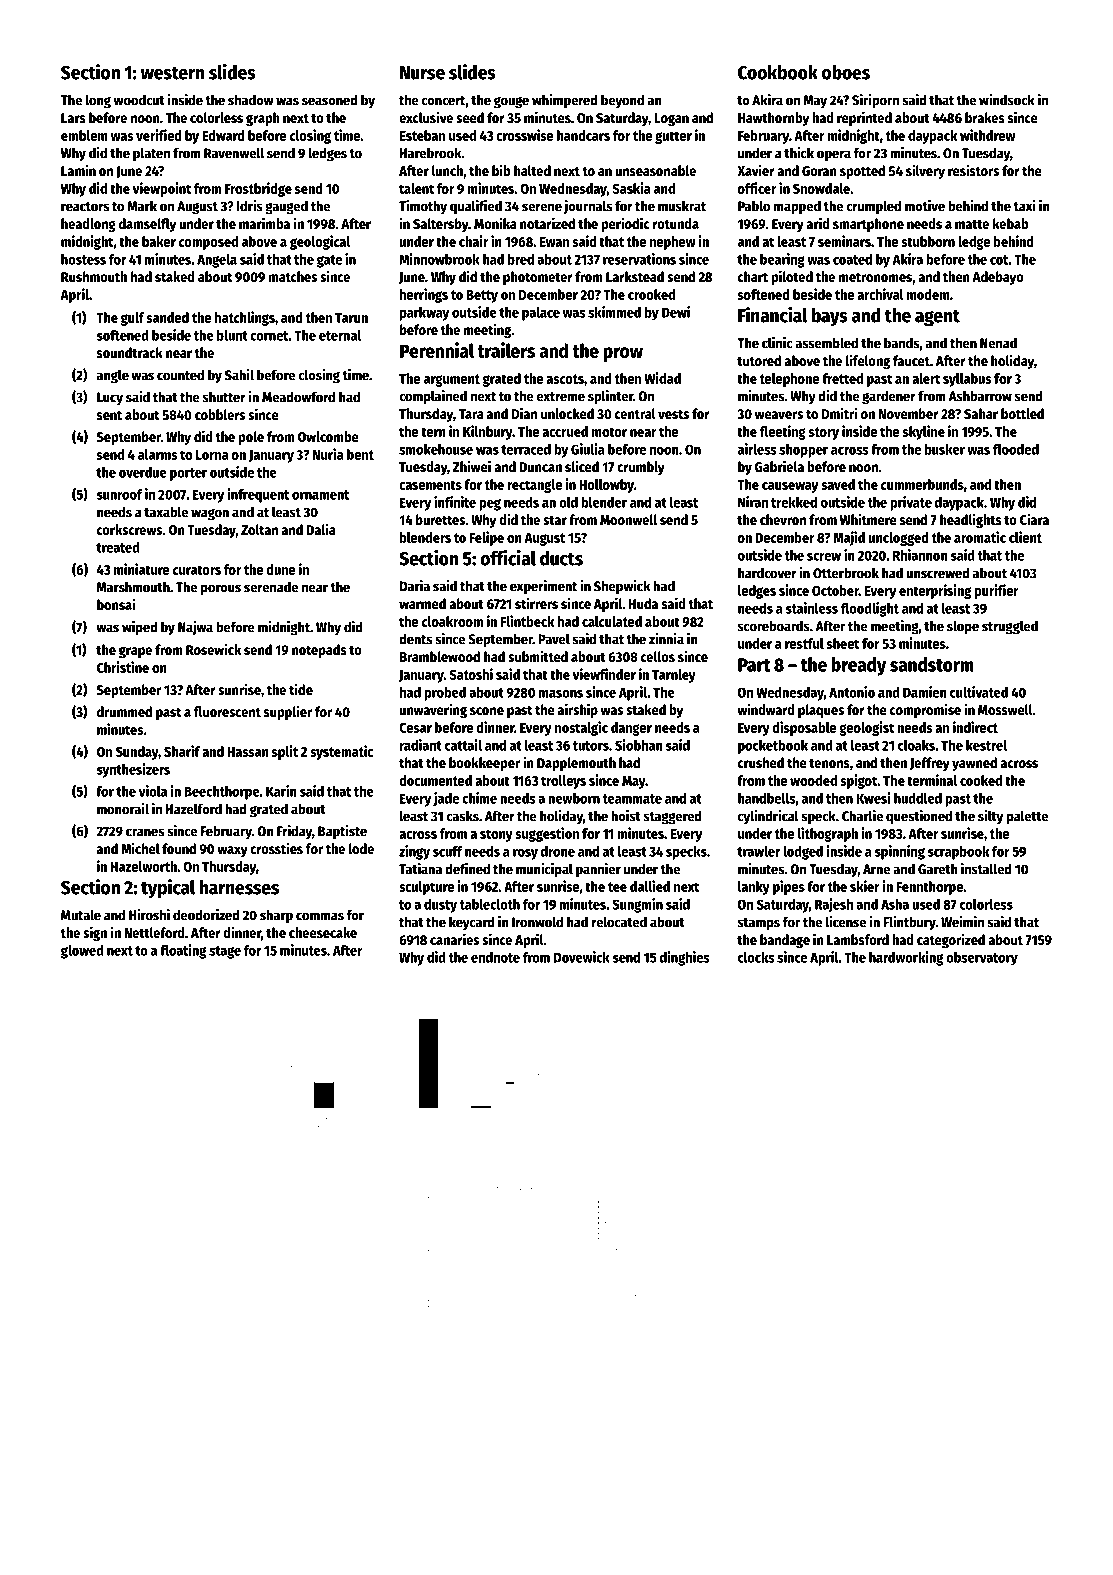 This document has width=1113, height=1575. Describe the element at coordinates (130, 352) in the document. I see `soundtrack` at that location.
